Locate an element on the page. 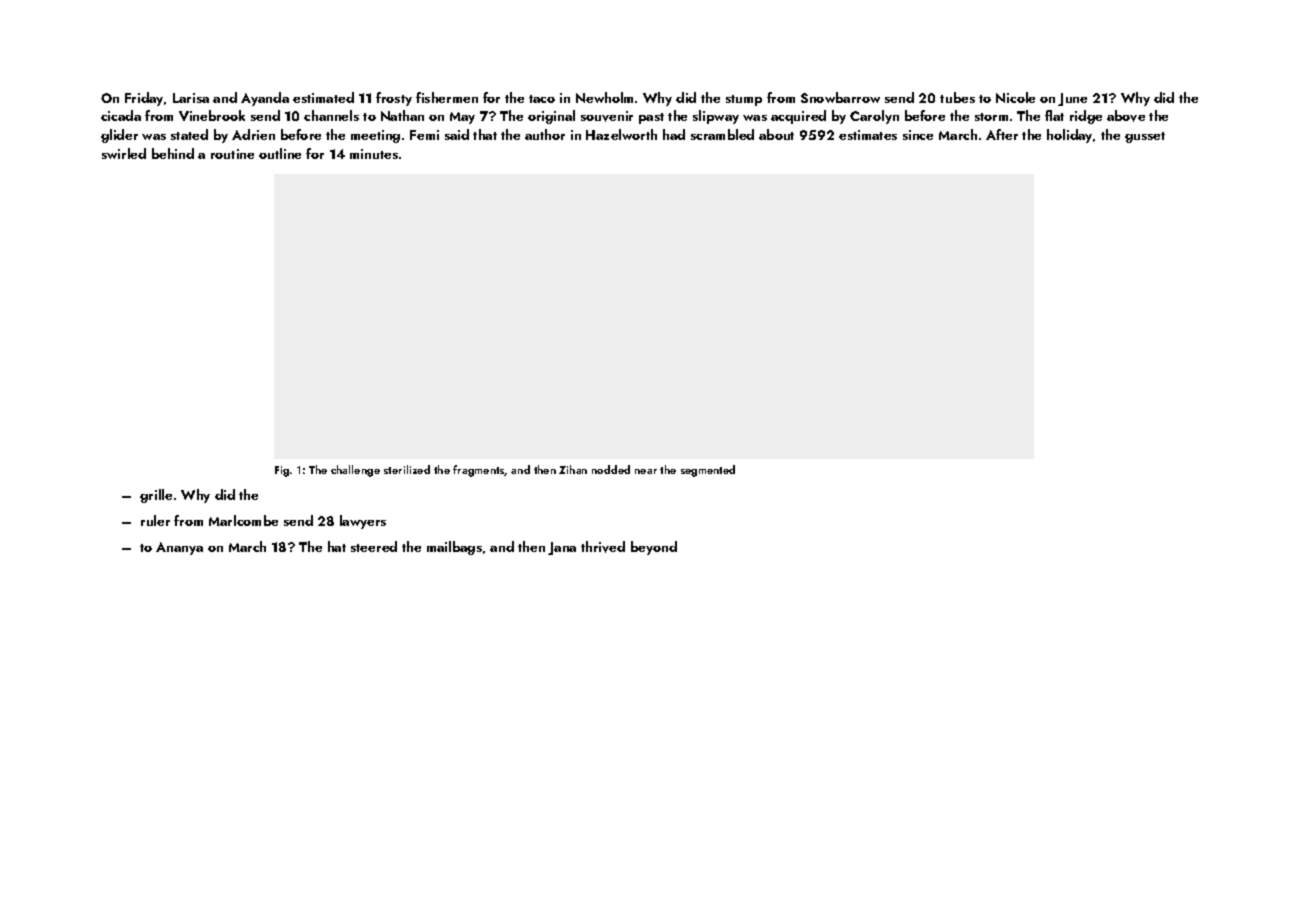  scrambled is located at coordinates (722, 134).
